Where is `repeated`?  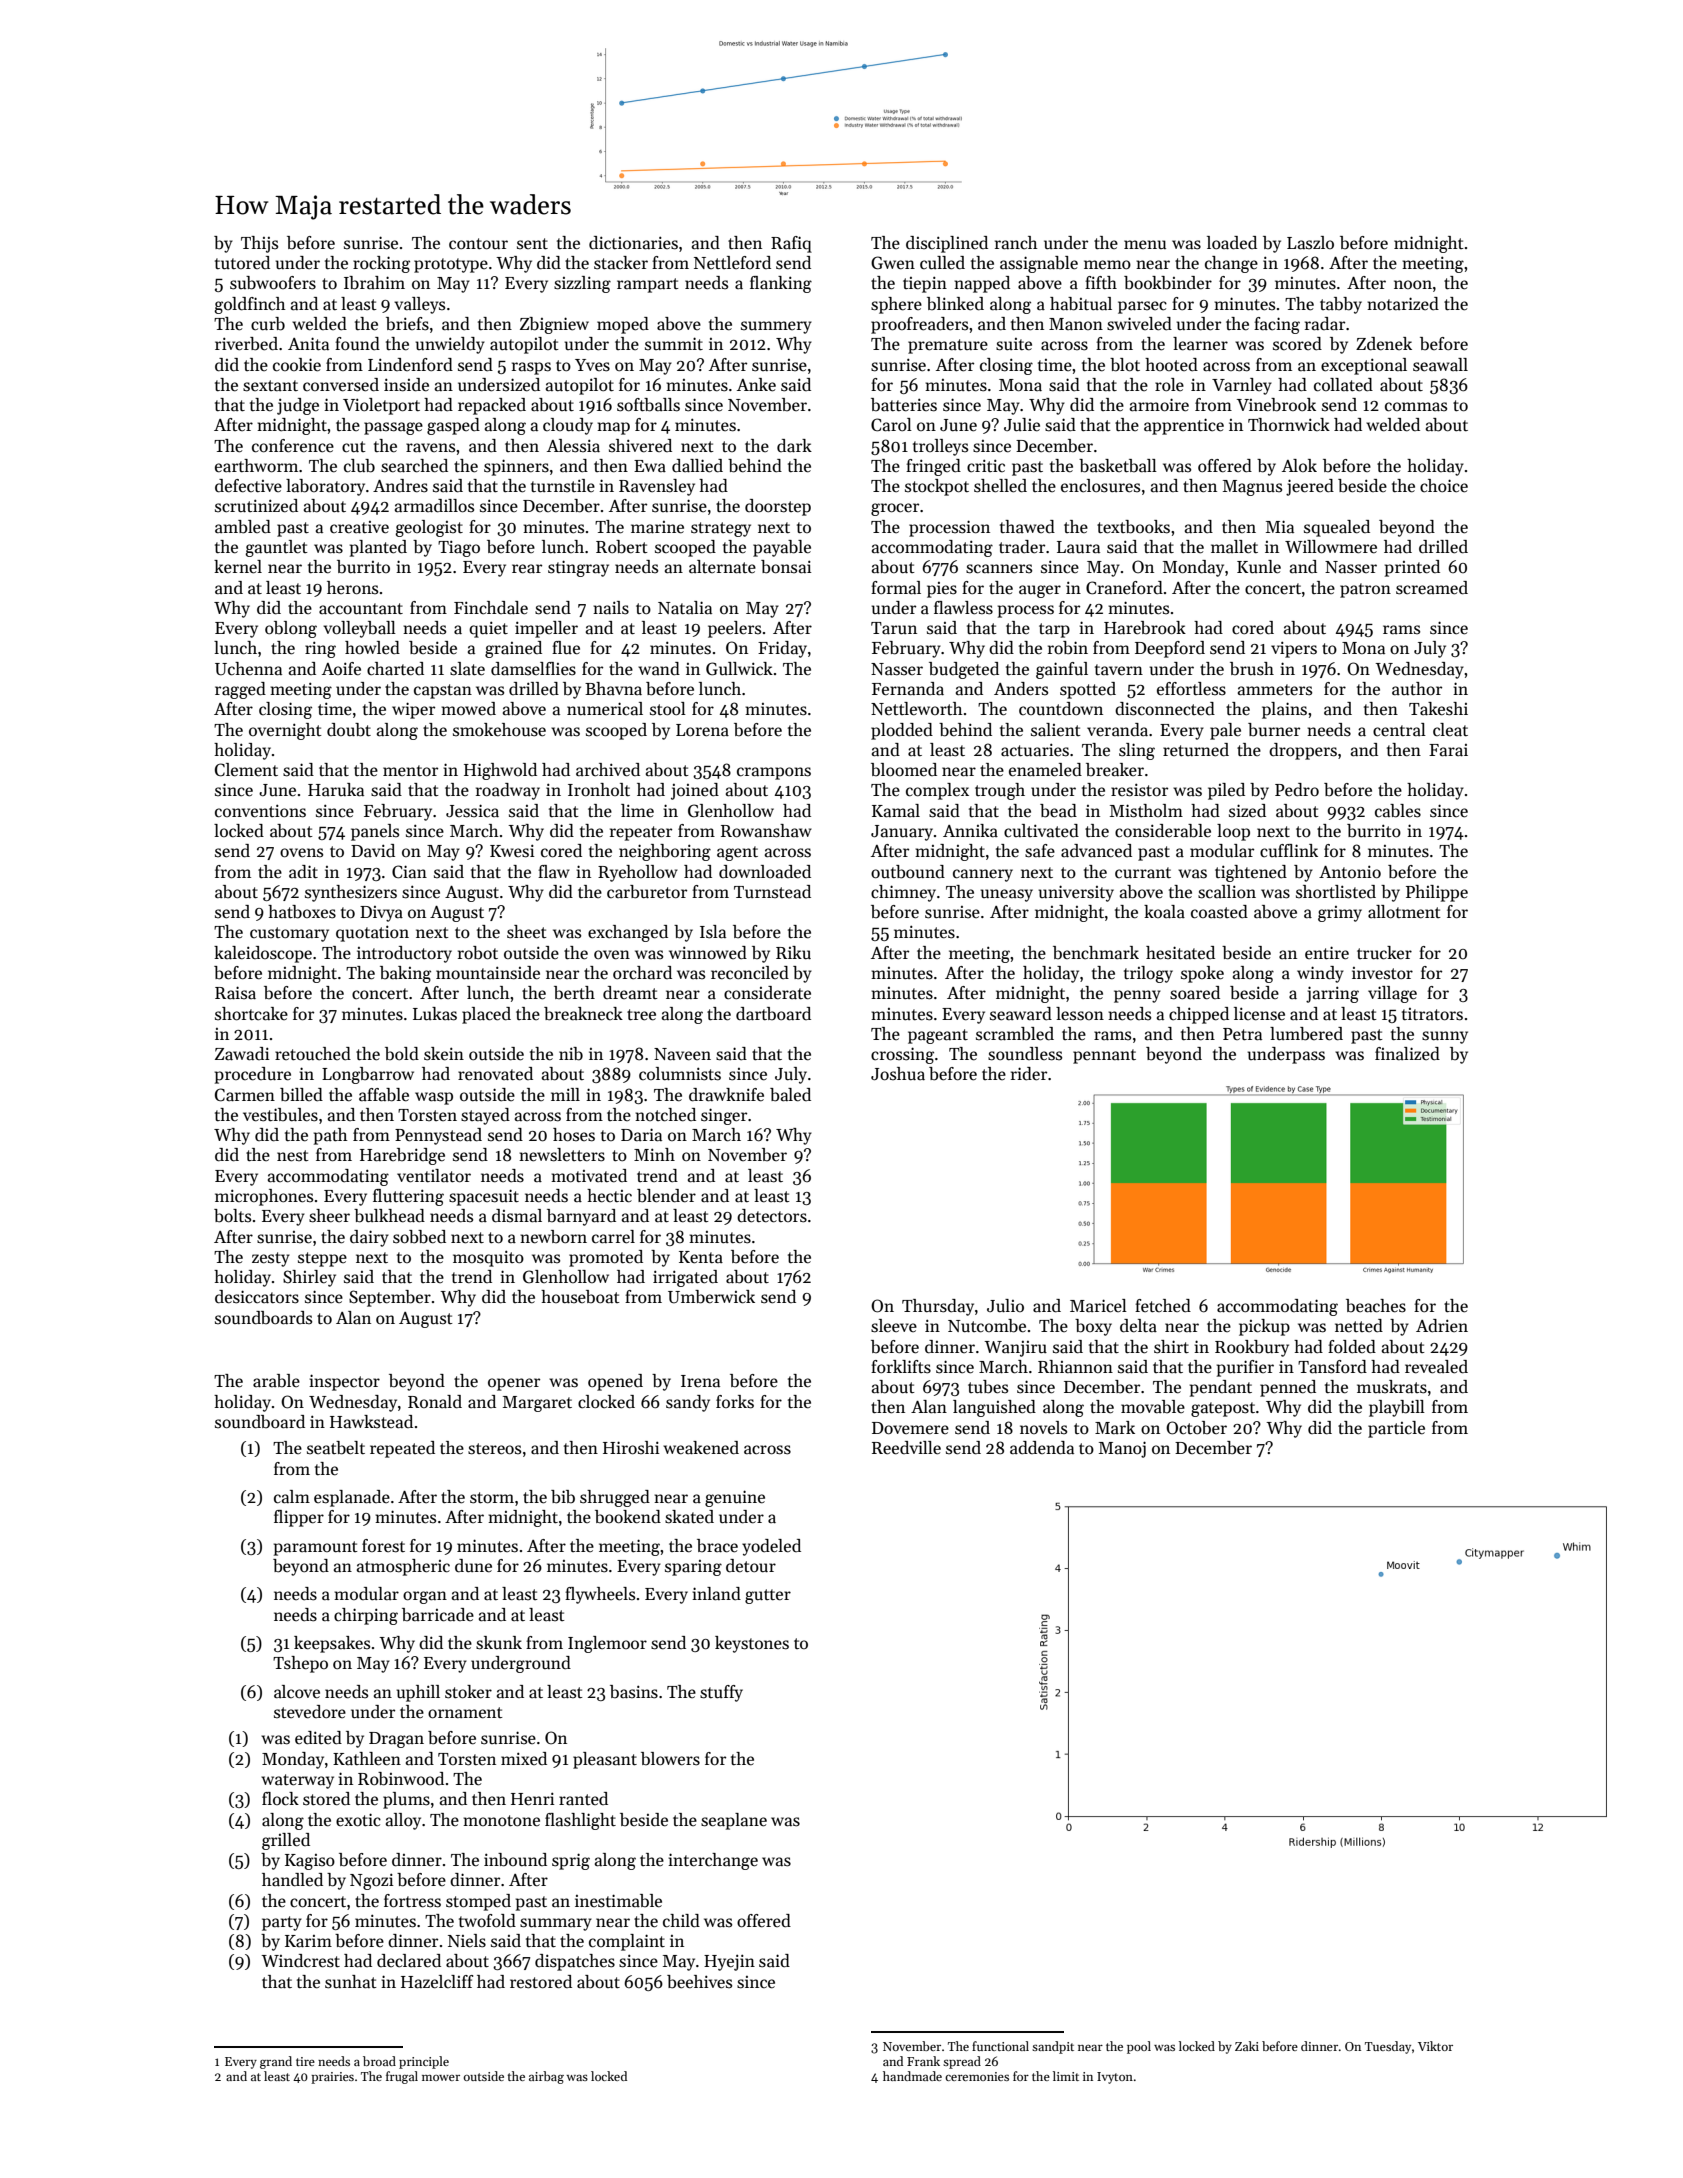 repeated is located at coordinates (402, 1449).
